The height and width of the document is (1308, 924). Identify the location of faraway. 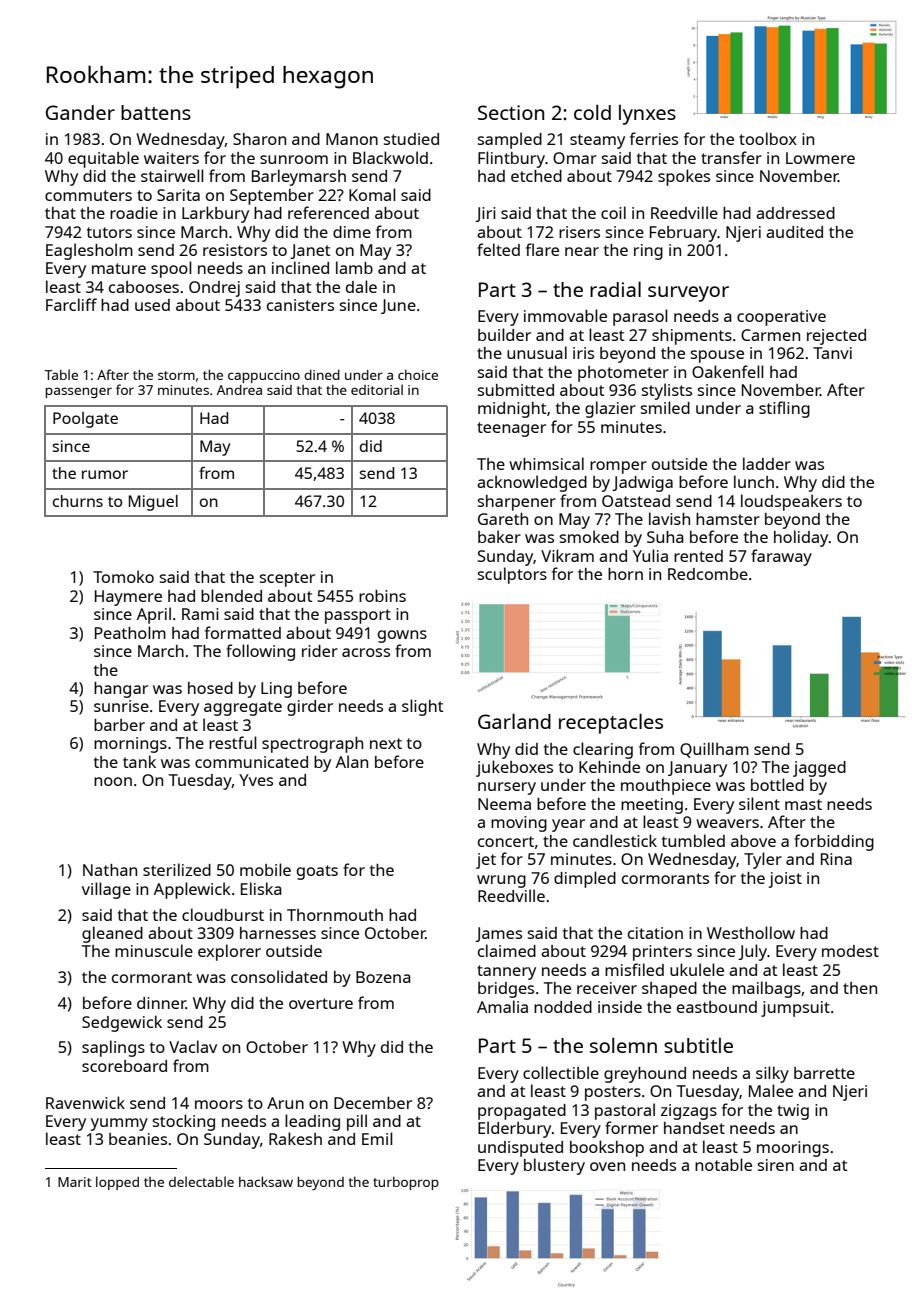
(781, 557).
